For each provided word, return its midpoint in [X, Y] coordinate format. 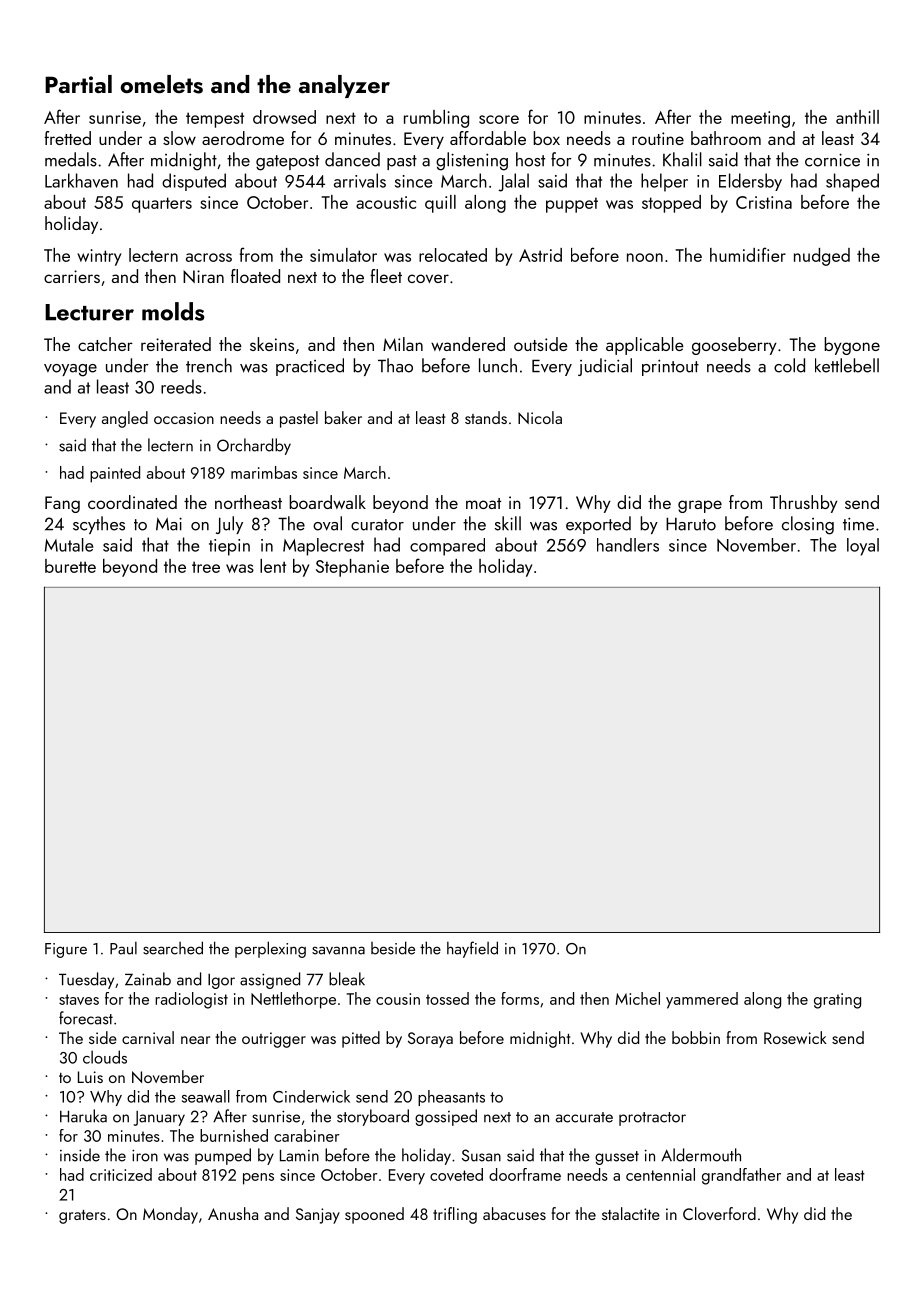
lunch [498, 365]
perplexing [270, 949]
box [546, 138]
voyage [70, 370]
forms [520, 998]
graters [82, 1217]
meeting [760, 119]
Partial [78, 84]
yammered [702, 1000]
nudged [822, 257]
